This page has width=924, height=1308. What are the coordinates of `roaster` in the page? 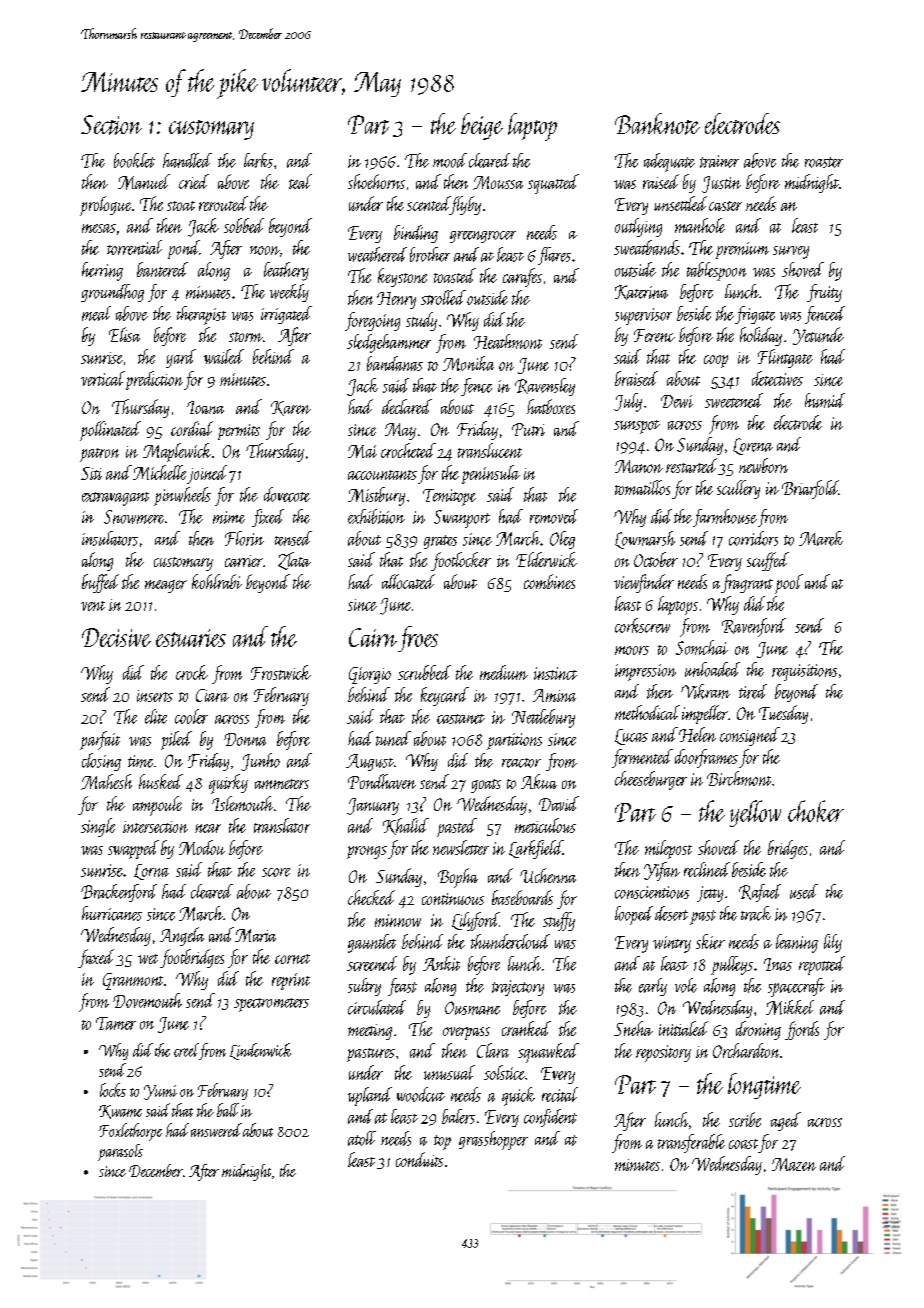 It's located at (824, 162).
